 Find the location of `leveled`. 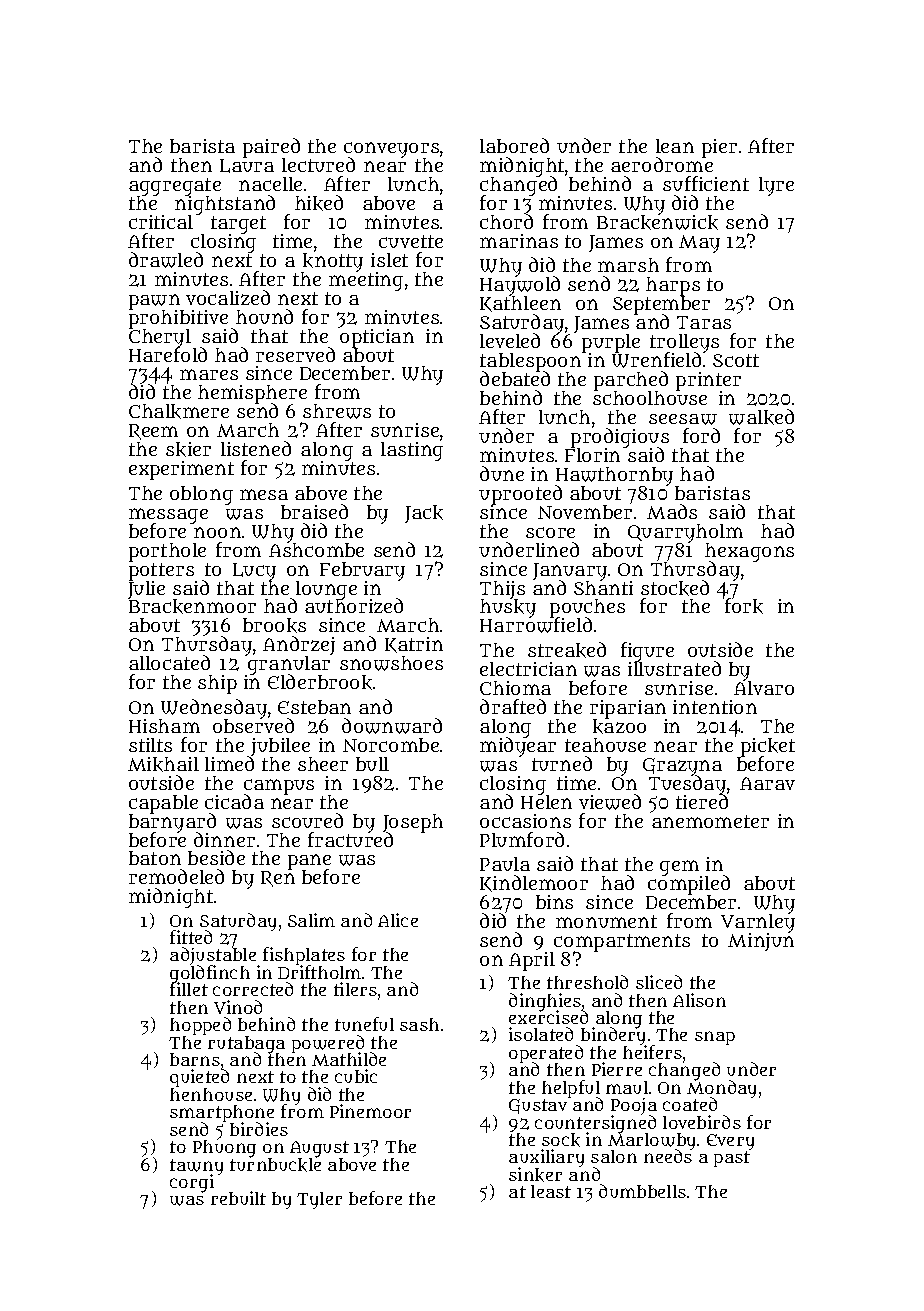

leveled is located at coordinates (510, 340).
